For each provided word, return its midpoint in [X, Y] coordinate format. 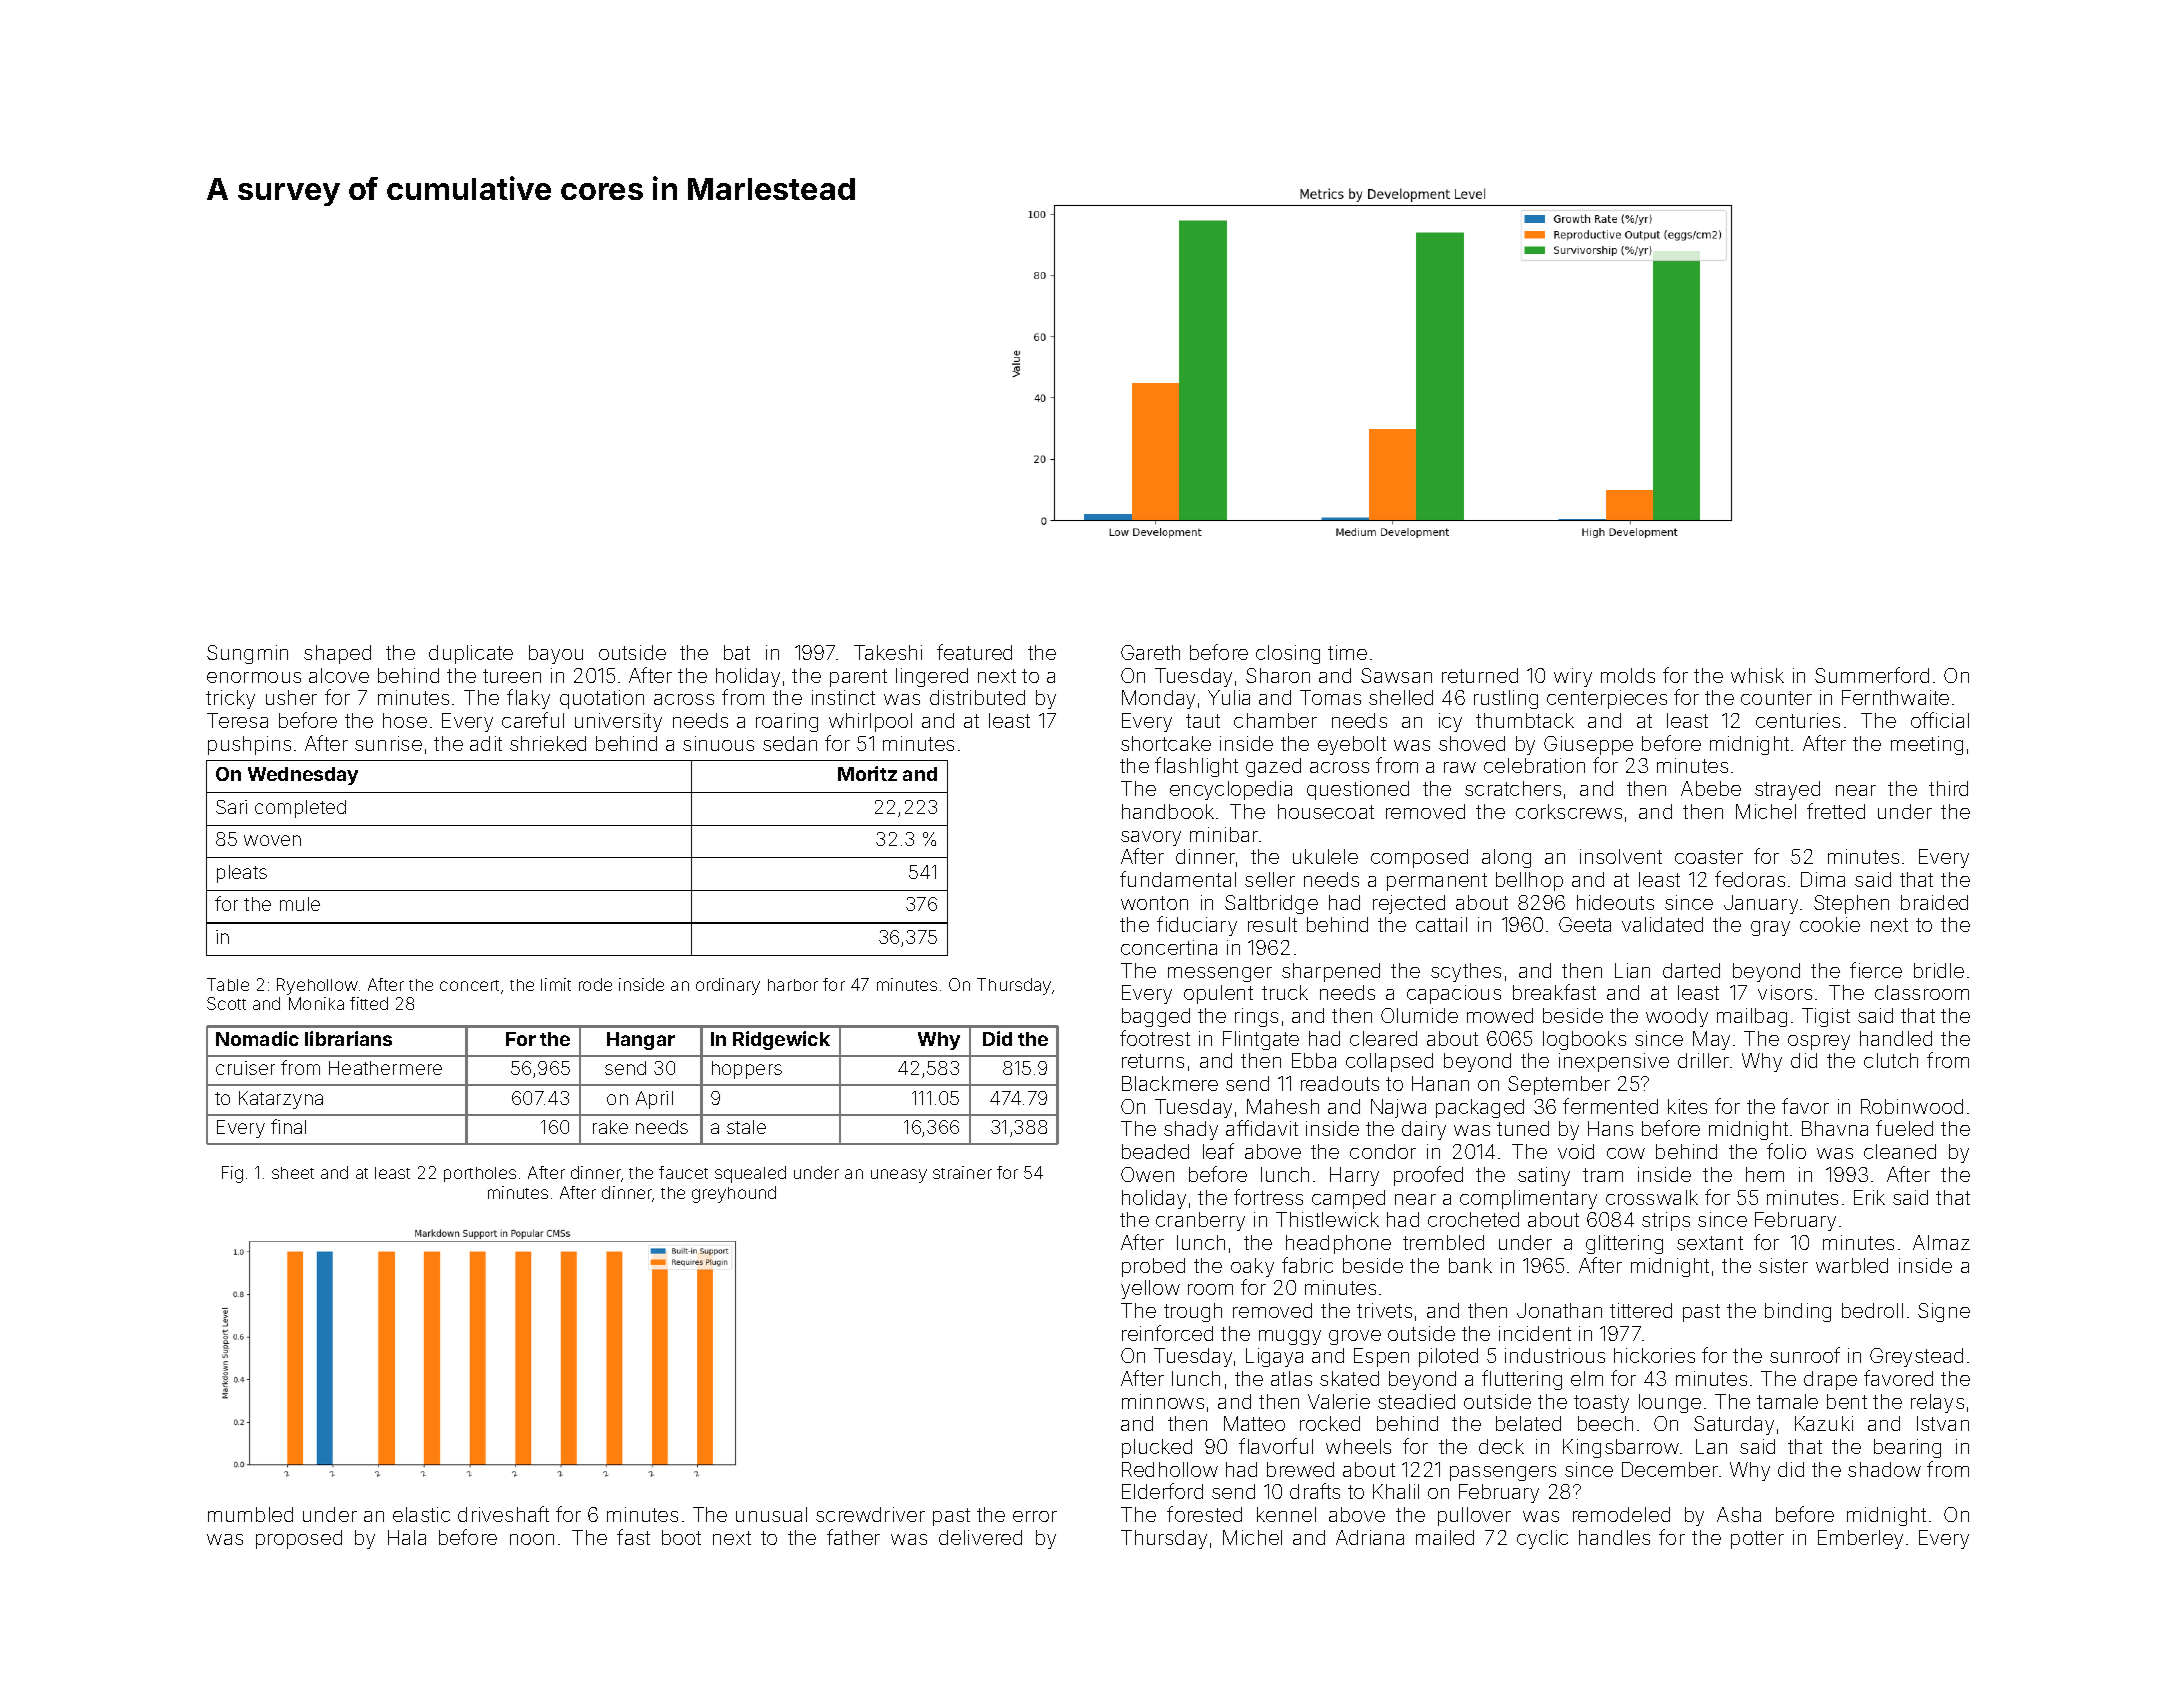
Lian [1632, 970]
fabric [1307, 1265]
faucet [683, 1172]
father [853, 1537]
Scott [226, 1003]
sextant [1710, 1243]
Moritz [867, 773]
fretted [1836, 811]
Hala [407, 1537]
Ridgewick [781, 1040]
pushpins [249, 745]
